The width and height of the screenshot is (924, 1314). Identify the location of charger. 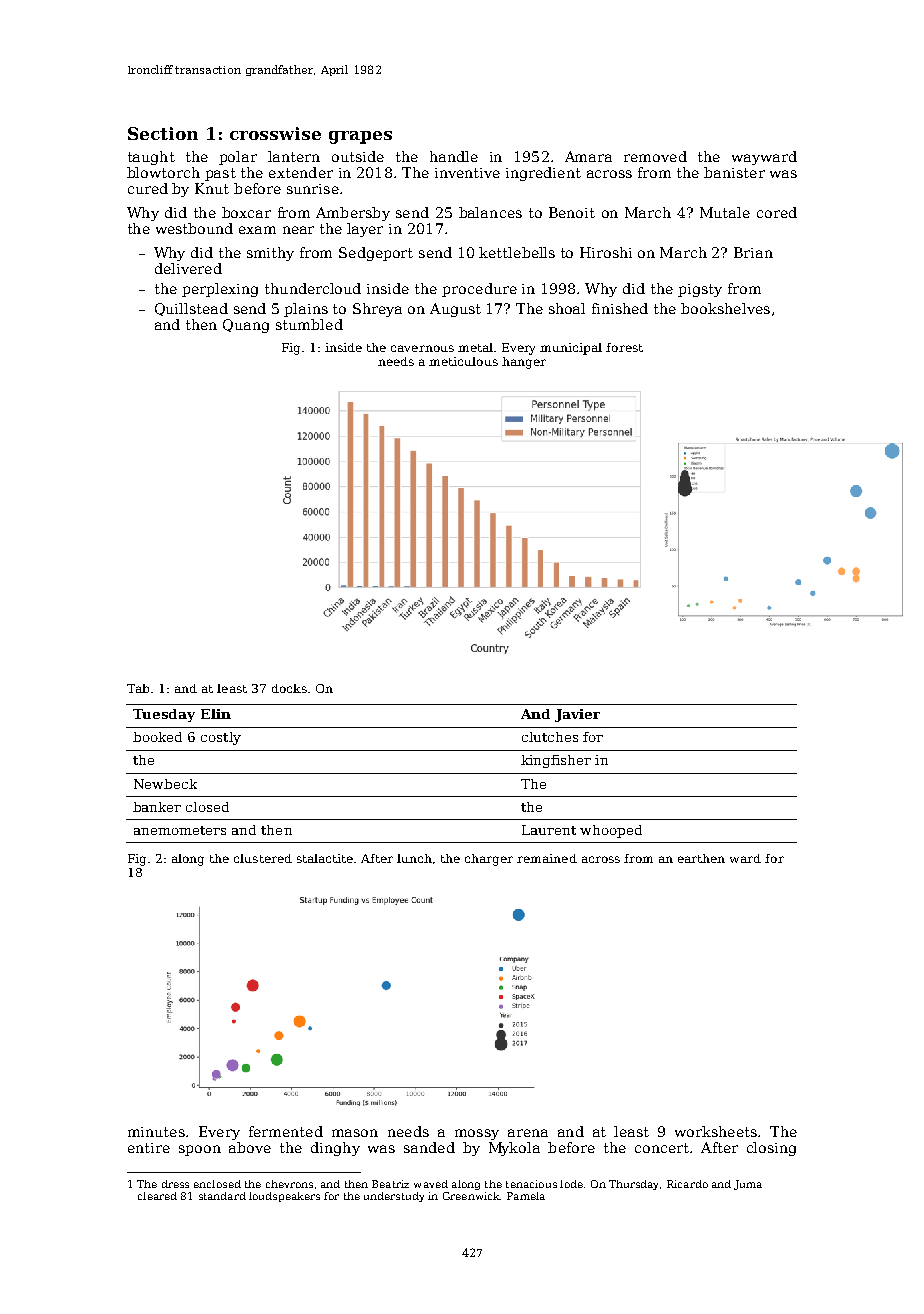
(489, 860).
